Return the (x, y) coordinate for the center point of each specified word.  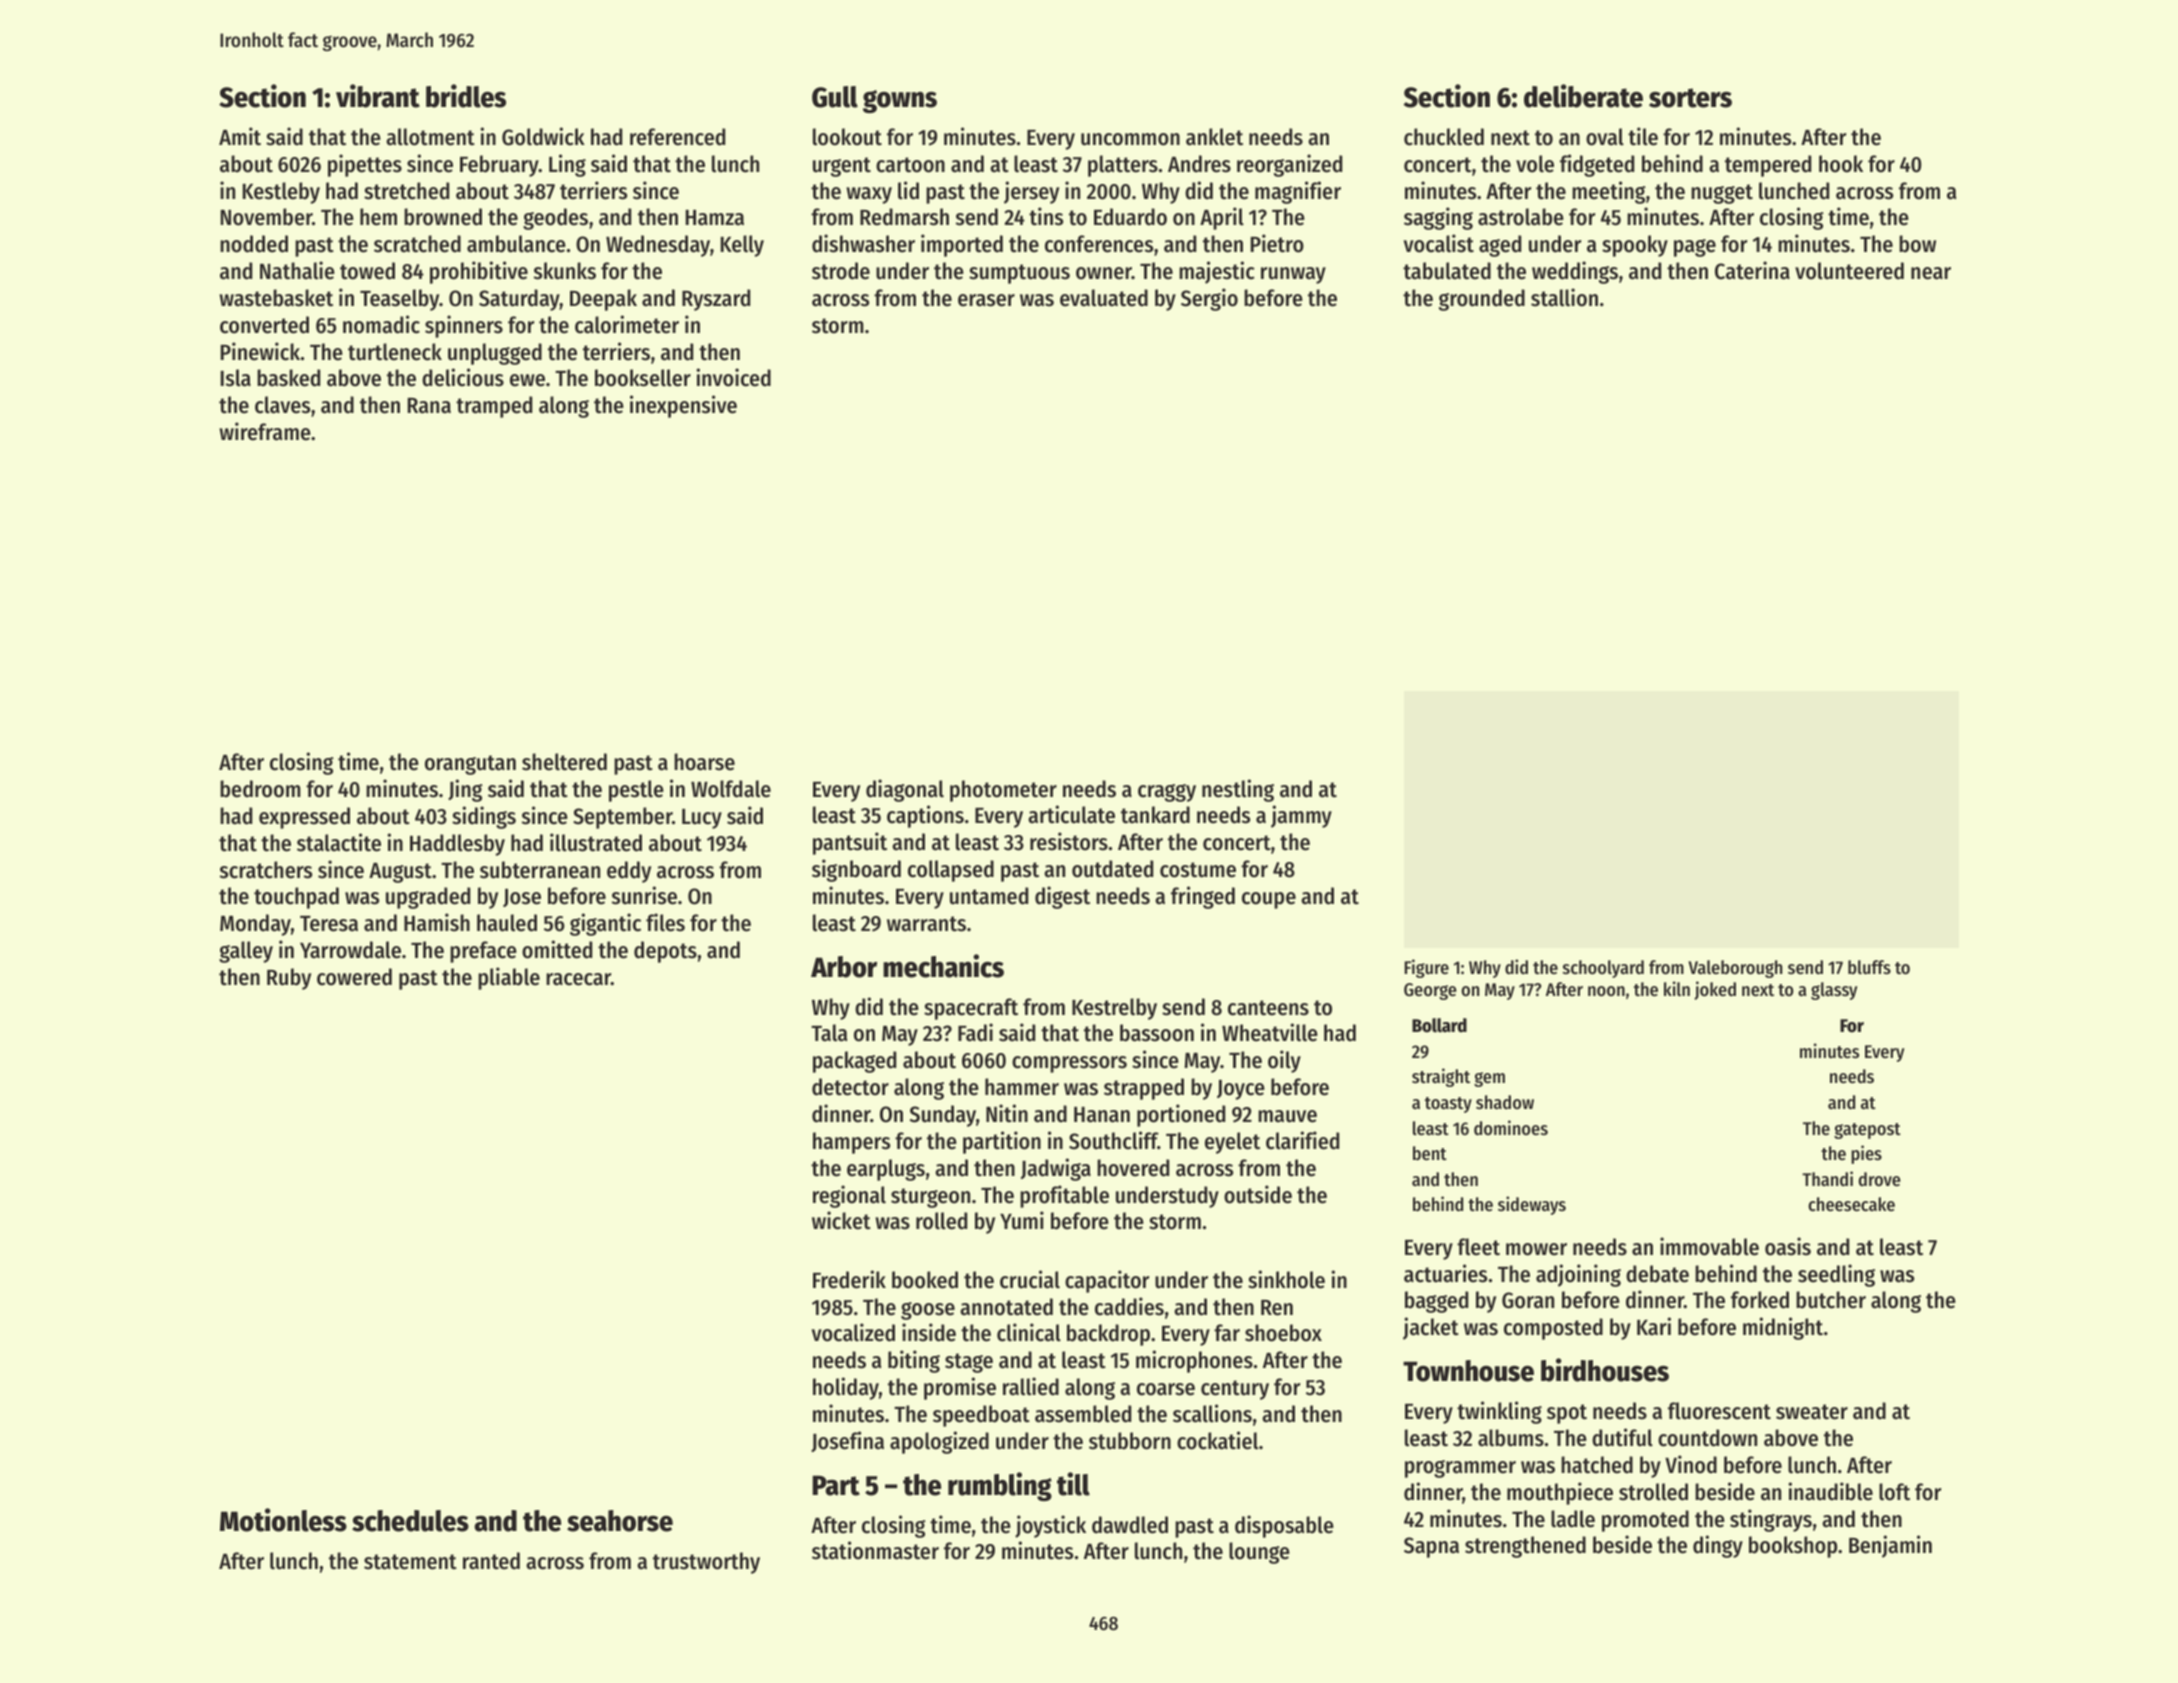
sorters (1690, 98)
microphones (1194, 1361)
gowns (900, 101)
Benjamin (1890, 1546)
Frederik (849, 1279)
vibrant (378, 96)
